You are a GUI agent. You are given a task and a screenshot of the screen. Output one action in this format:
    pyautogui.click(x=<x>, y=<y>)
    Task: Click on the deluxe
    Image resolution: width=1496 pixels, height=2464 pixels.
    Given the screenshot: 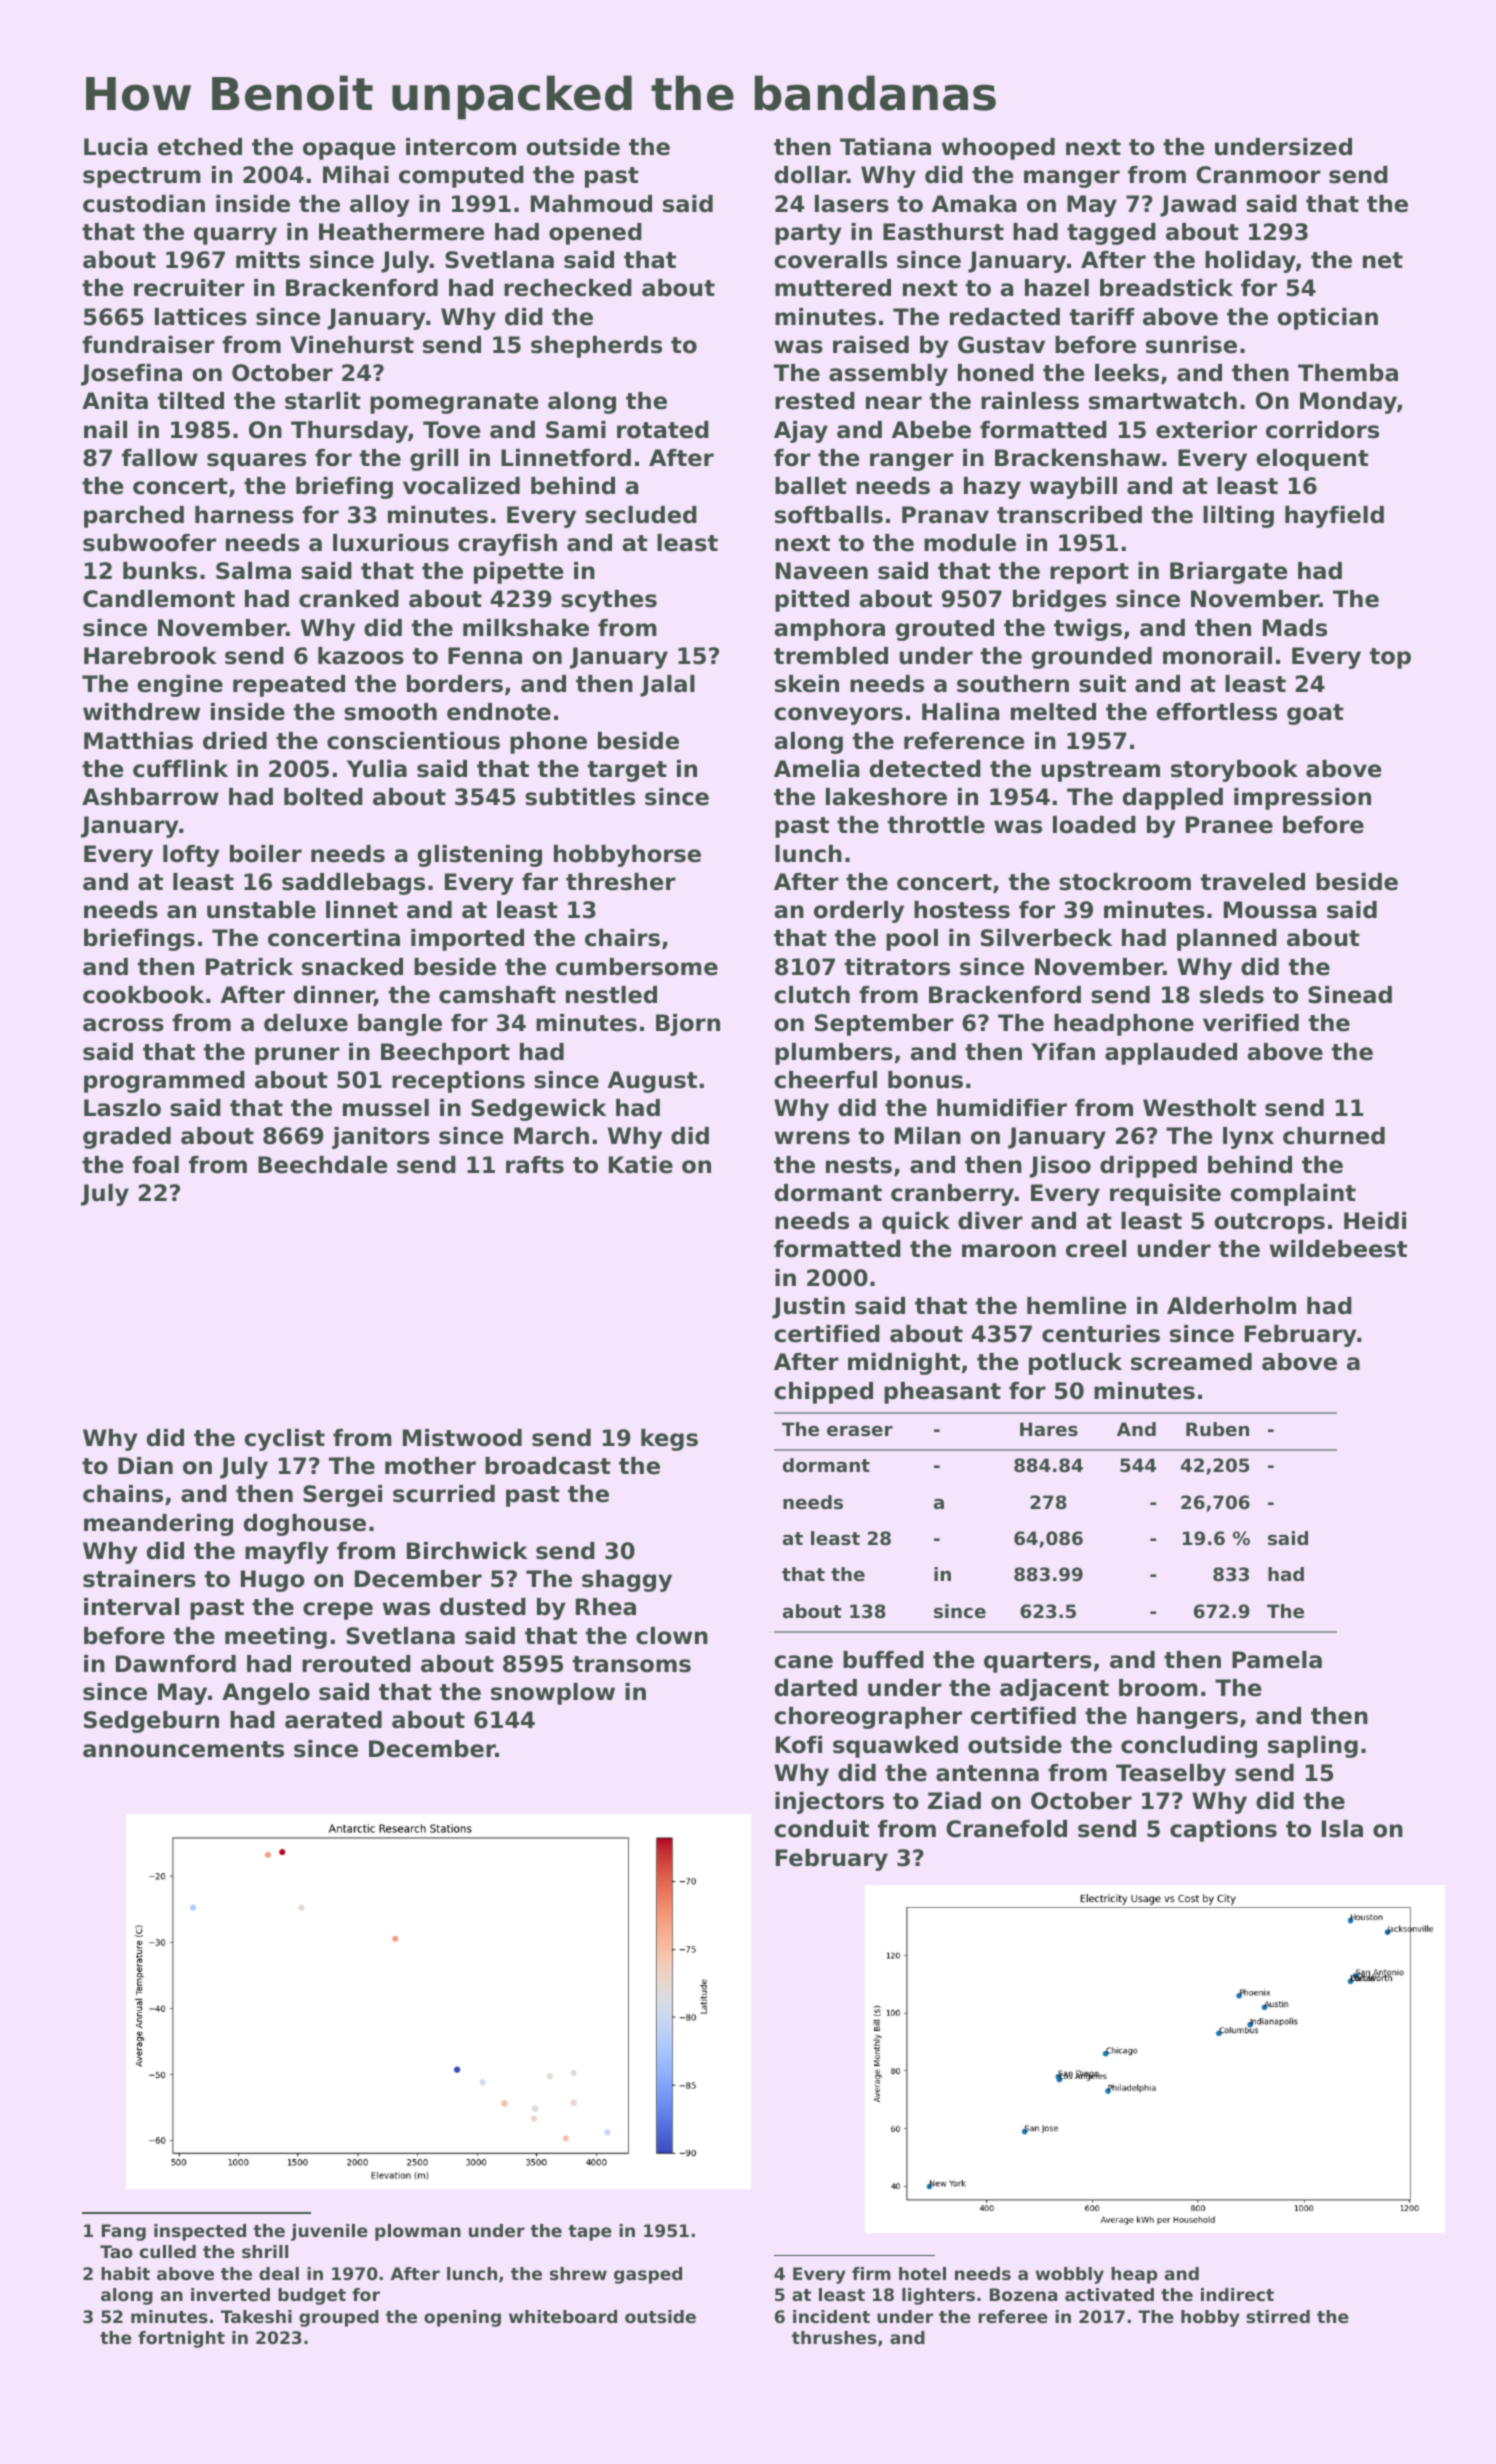 What is the action you would take?
    pyautogui.click(x=306, y=1023)
